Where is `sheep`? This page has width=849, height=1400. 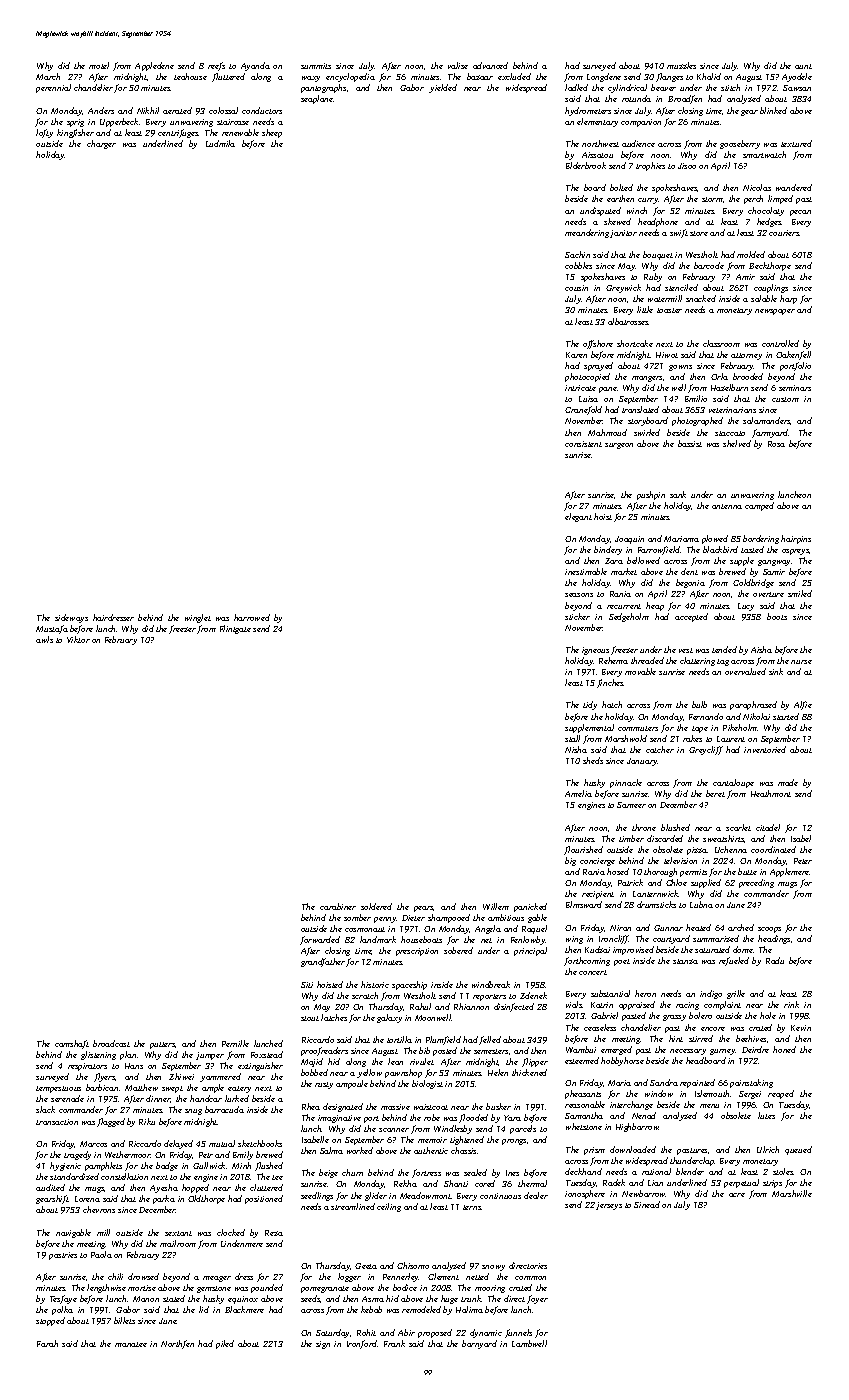 sheep is located at coordinates (272, 133).
